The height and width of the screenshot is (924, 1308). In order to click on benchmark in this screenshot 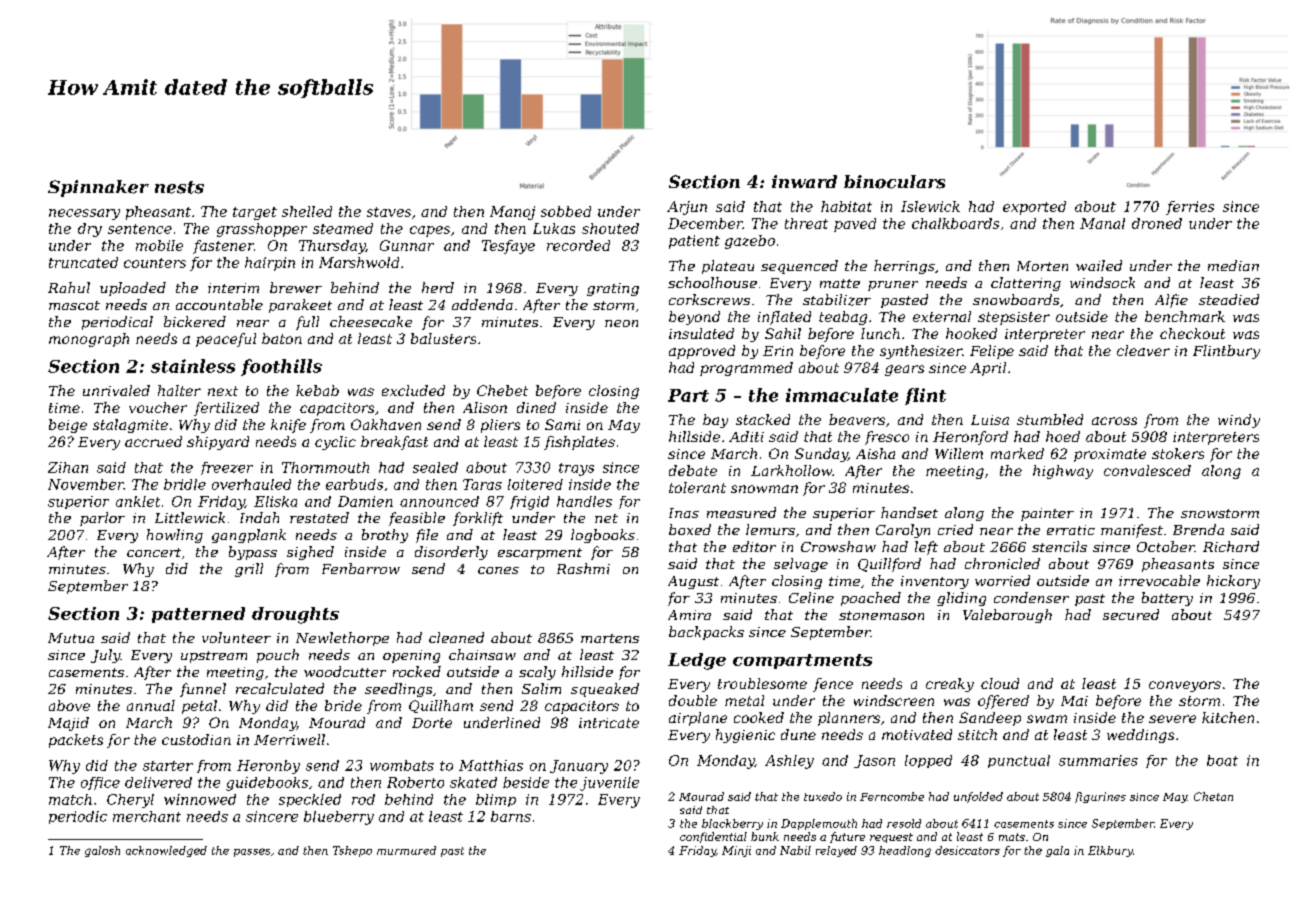, I will do `click(1185, 316)`.
